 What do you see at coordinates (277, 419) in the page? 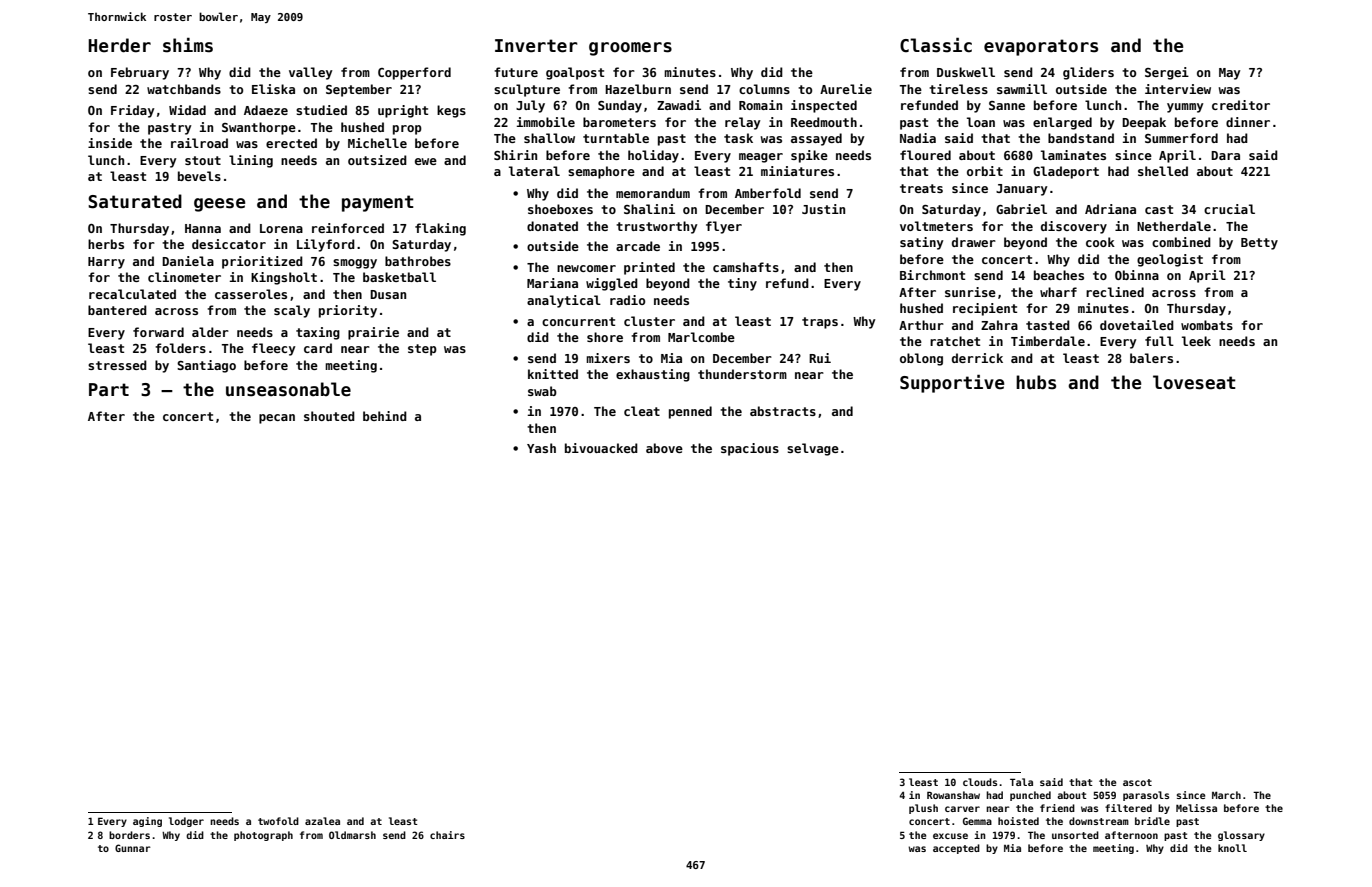
I see `pecan` at bounding box center [277, 419].
